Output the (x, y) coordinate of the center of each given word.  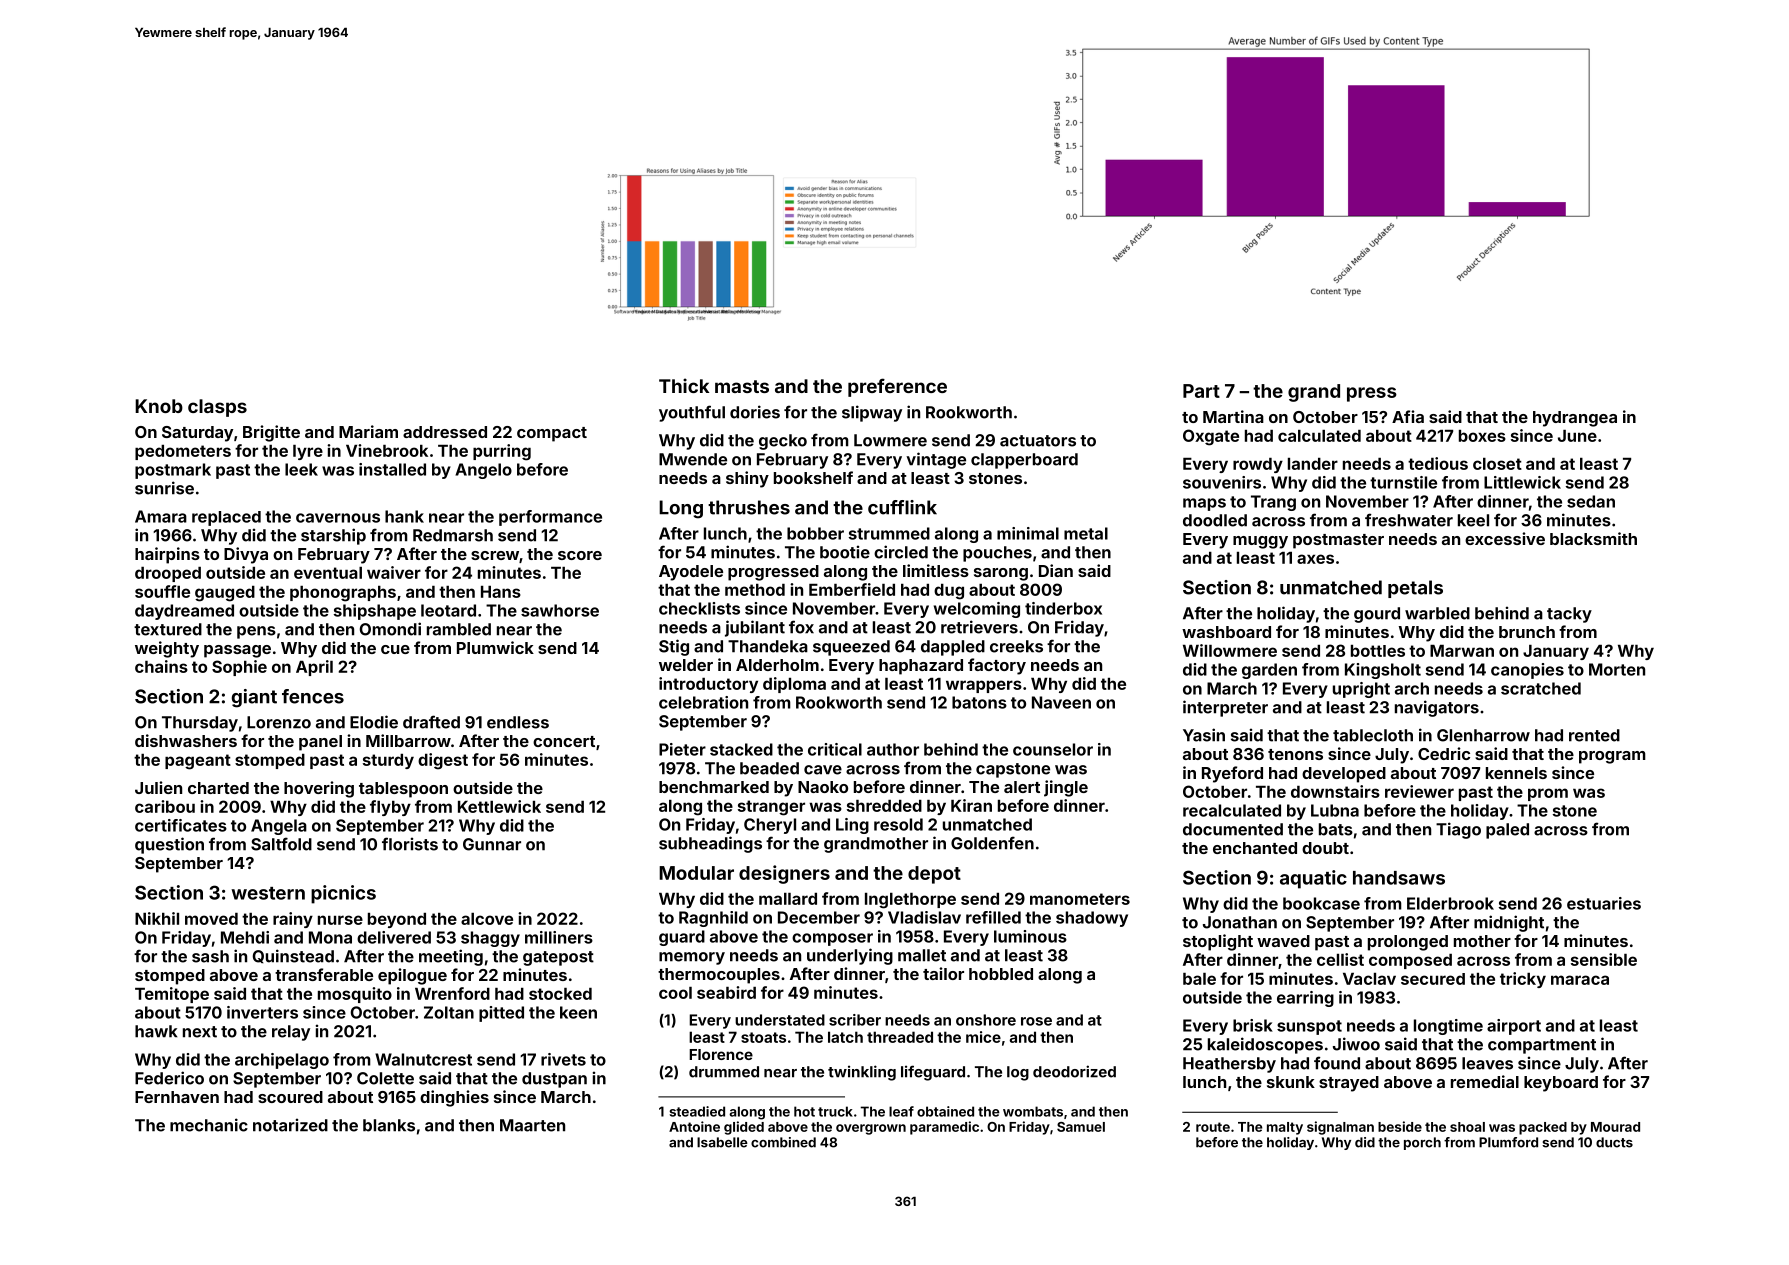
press (1372, 394)
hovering (319, 789)
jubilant (755, 628)
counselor (1053, 749)
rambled (459, 629)
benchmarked (714, 787)
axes (1315, 559)
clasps (217, 408)
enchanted (1255, 848)
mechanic (209, 1125)
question (169, 845)
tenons (1295, 754)
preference (897, 387)
